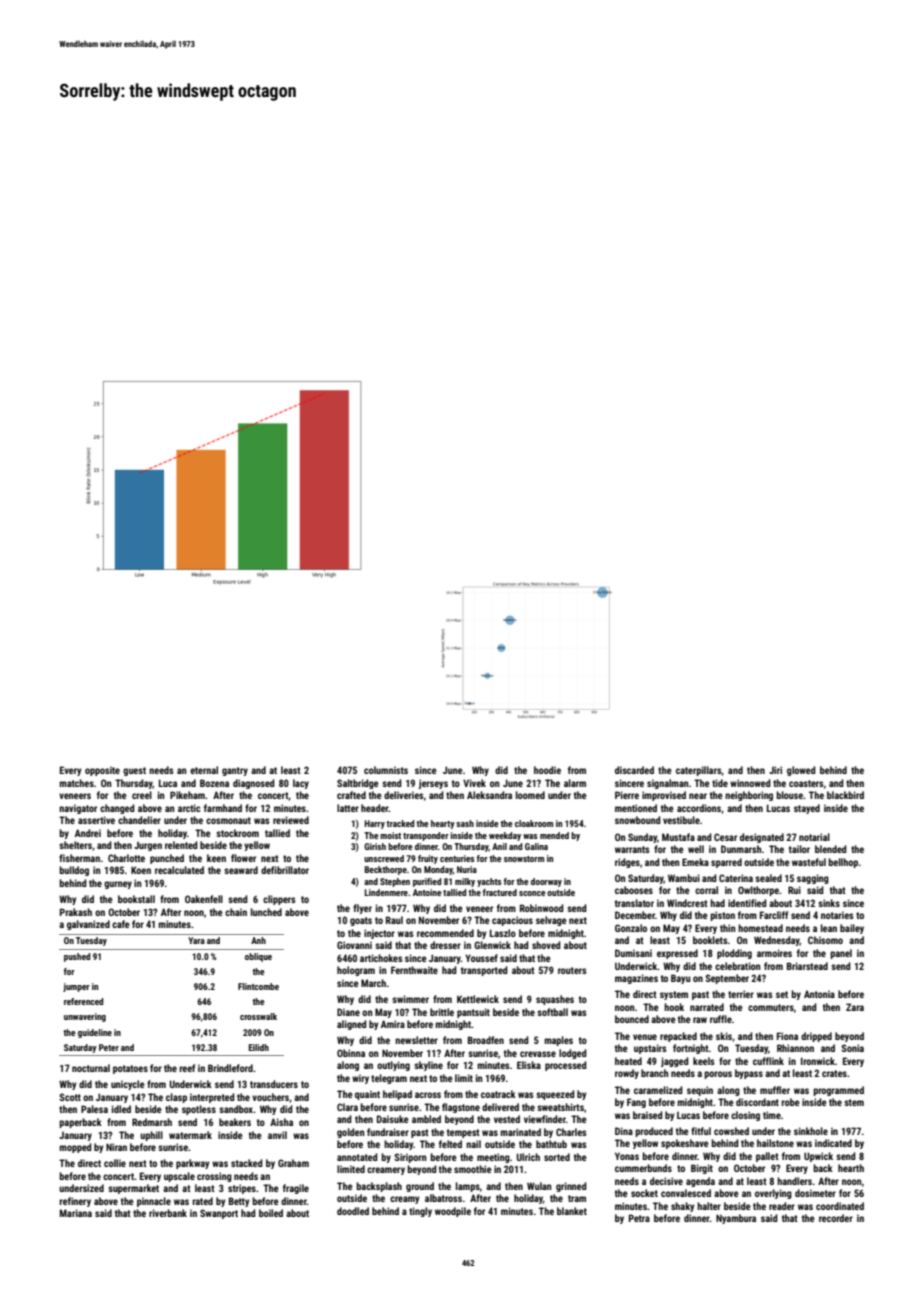 This image has width=924, height=1308. Describe the element at coordinates (375, 824) in the image. I see `Harry` at that location.
